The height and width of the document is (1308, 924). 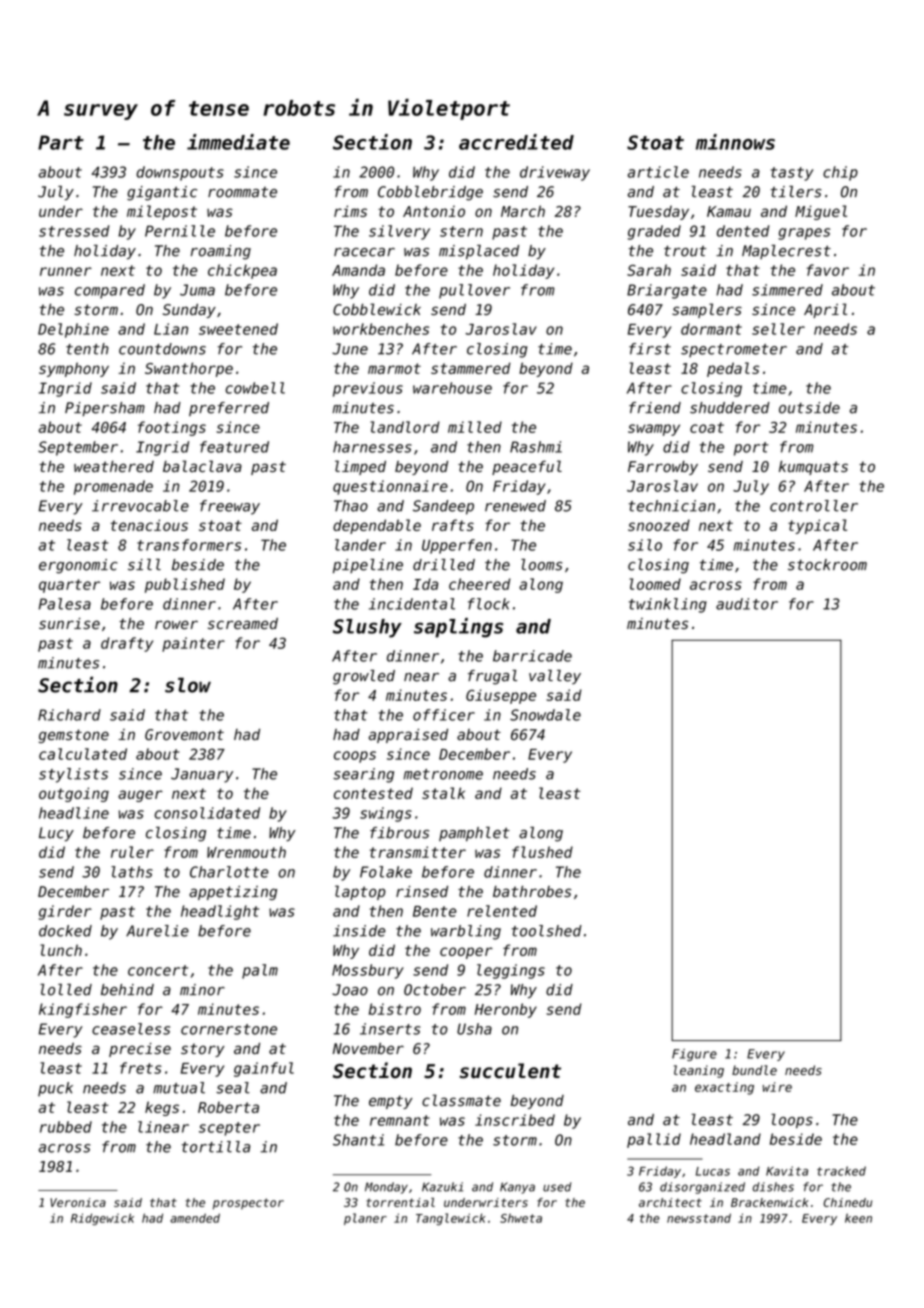 What do you see at coordinates (735, 142) in the document?
I see `minnows` at bounding box center [735, 142].
